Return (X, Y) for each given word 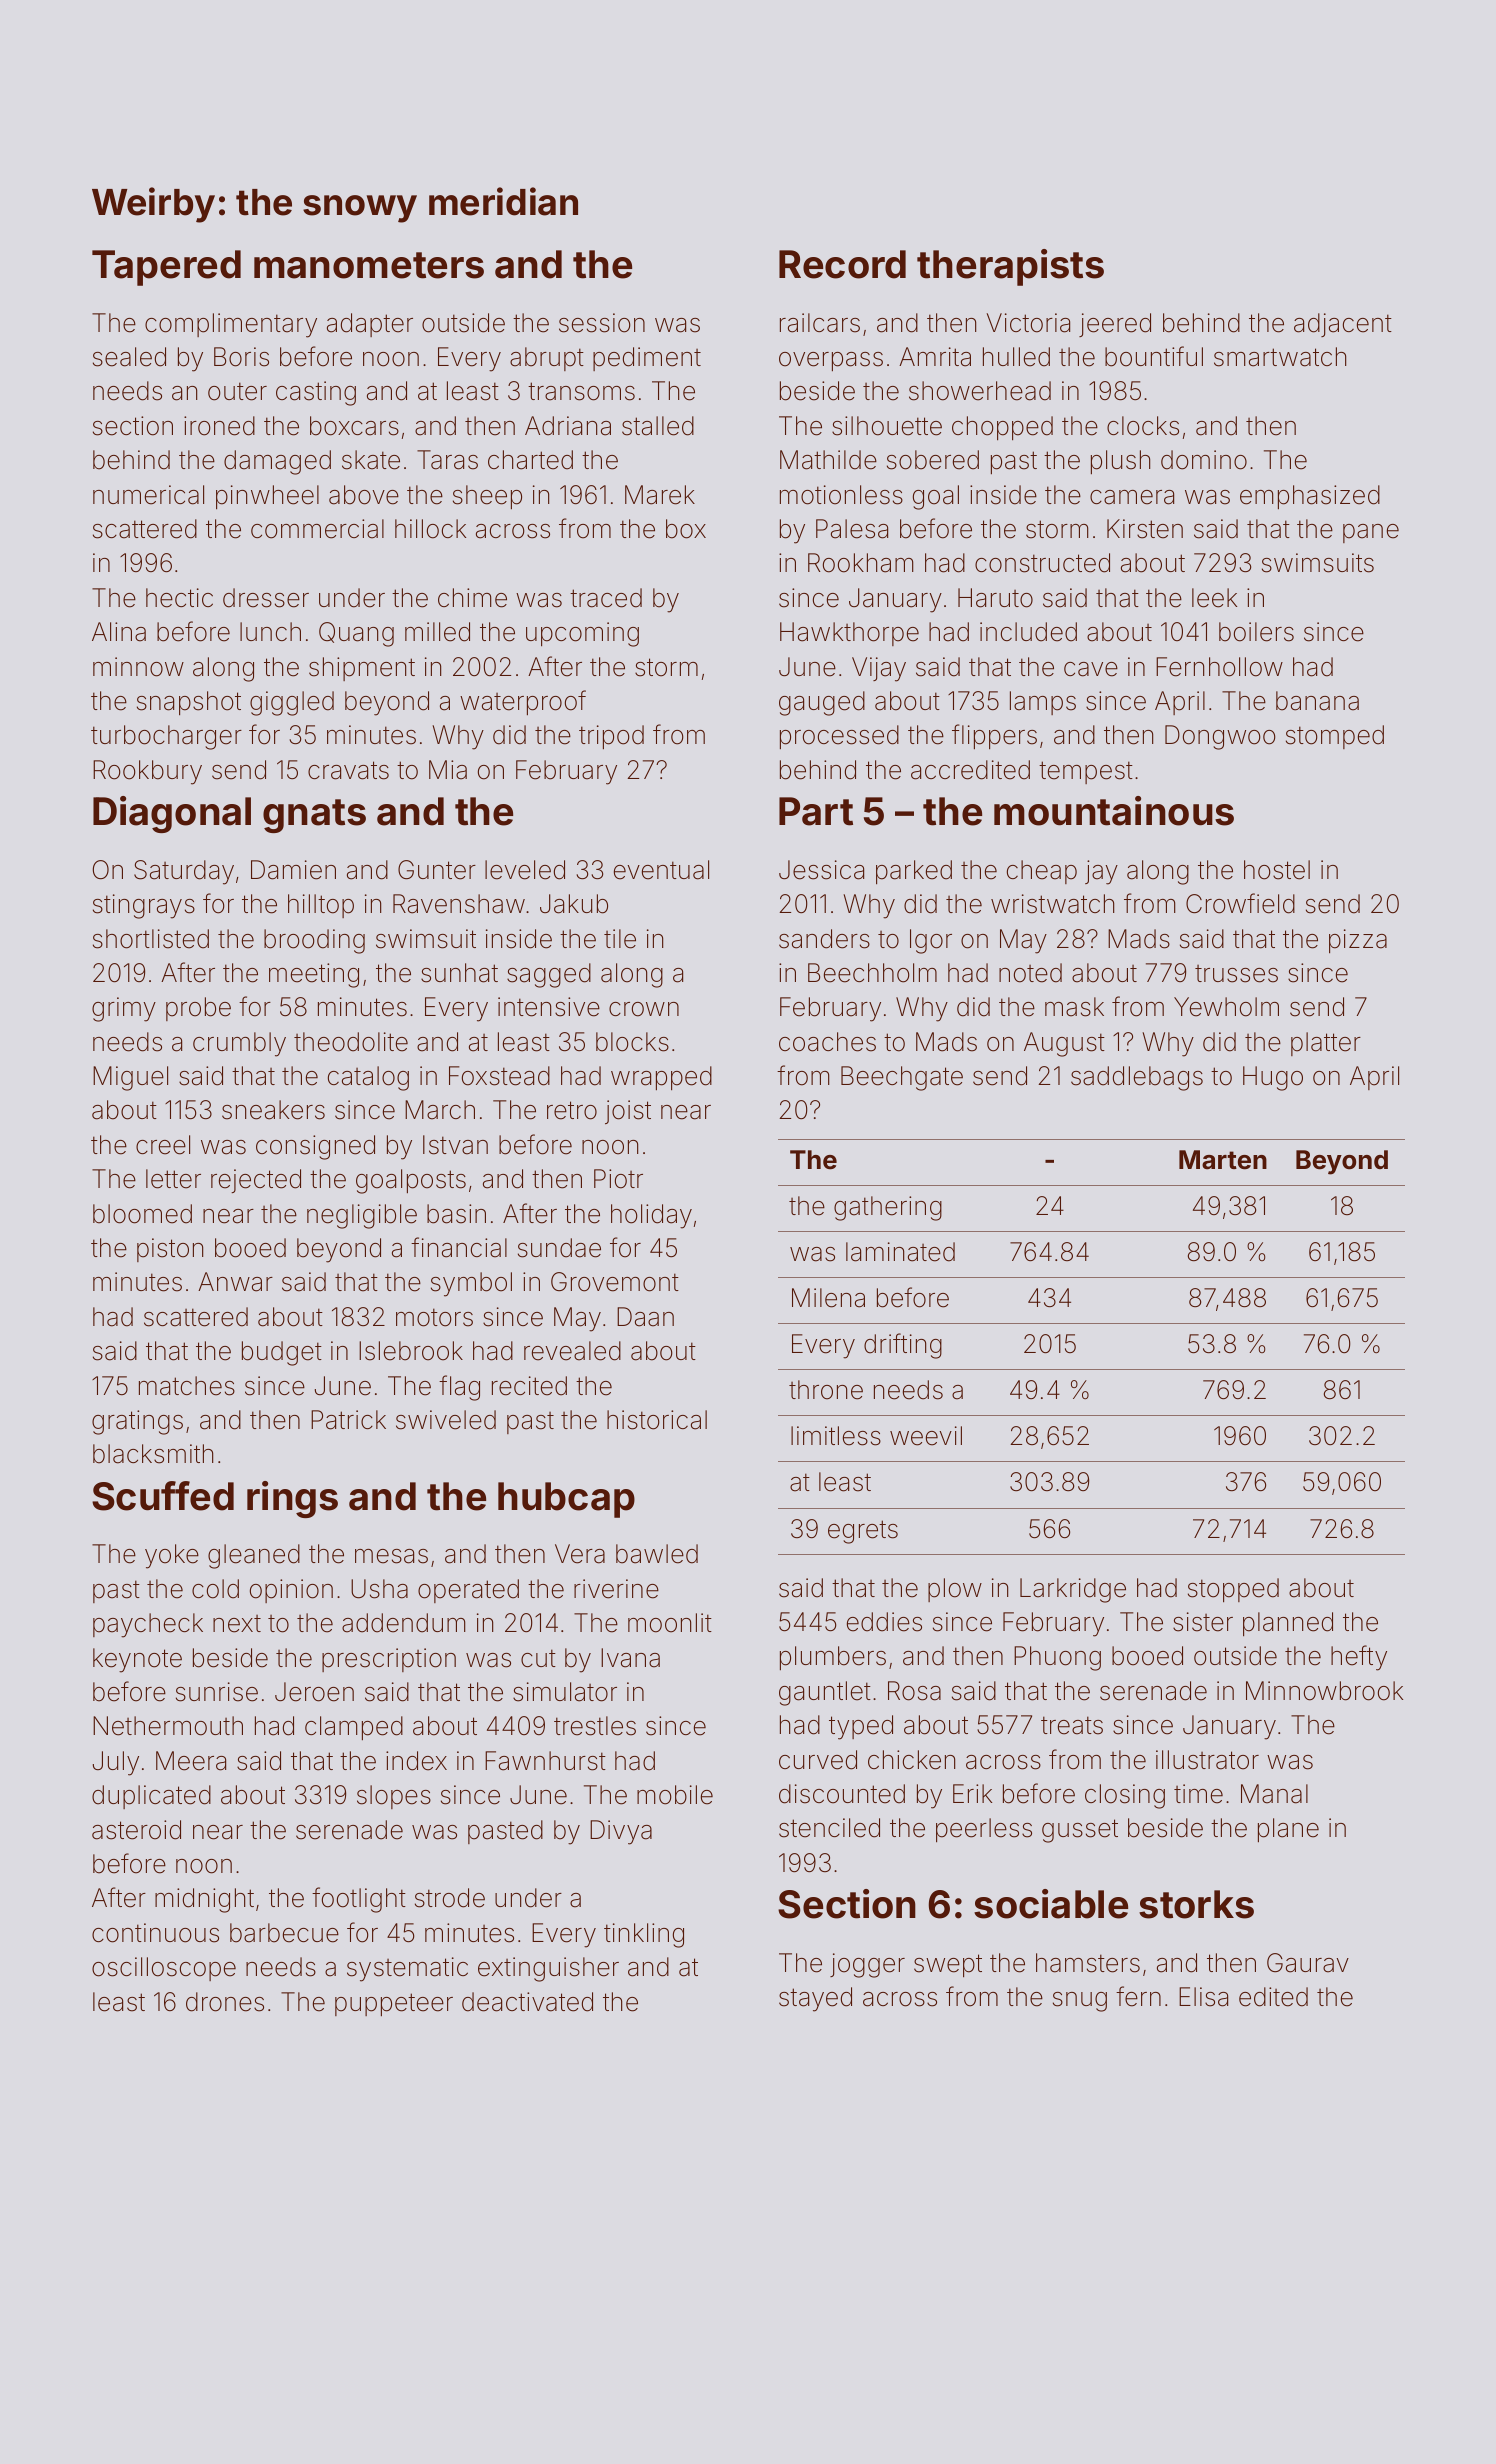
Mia (448, 770)
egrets (863, 1532)
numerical (148, 495)
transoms (581, 391)
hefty (1359, 1658)
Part (816, 811)
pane (1371, 533)
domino (1204, 460)
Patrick (348, 1420)
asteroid (136, 1830)
